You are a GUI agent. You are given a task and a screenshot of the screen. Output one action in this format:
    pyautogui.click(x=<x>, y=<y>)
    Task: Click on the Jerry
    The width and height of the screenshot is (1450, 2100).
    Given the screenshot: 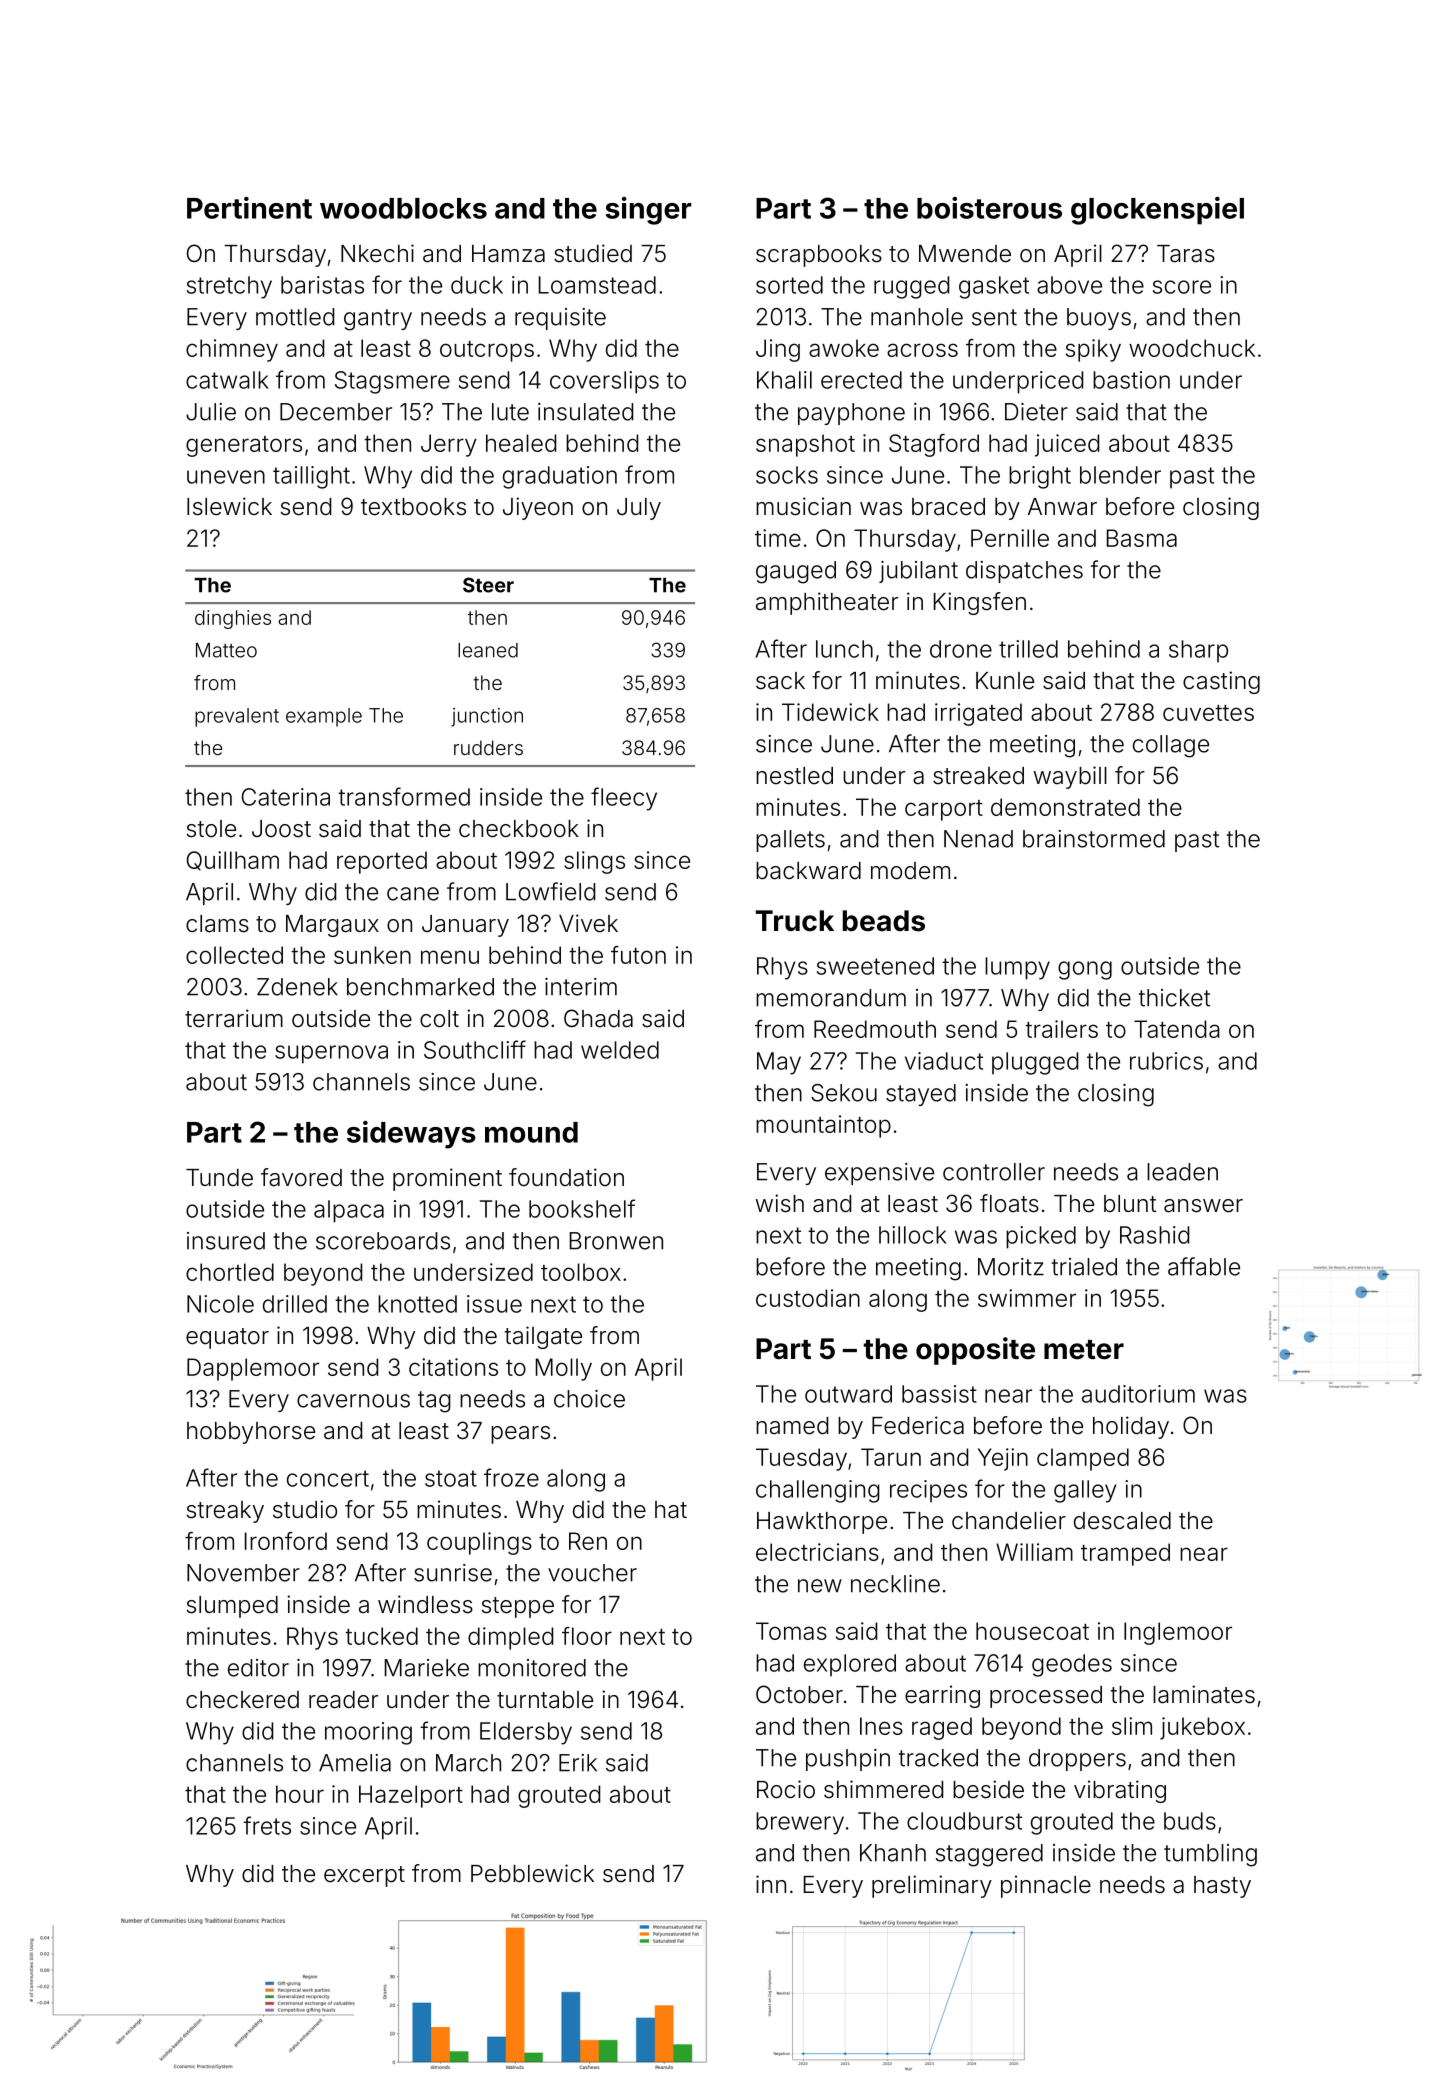 What is the action you would take?
    pyautogui.click(x=449, y=445)
